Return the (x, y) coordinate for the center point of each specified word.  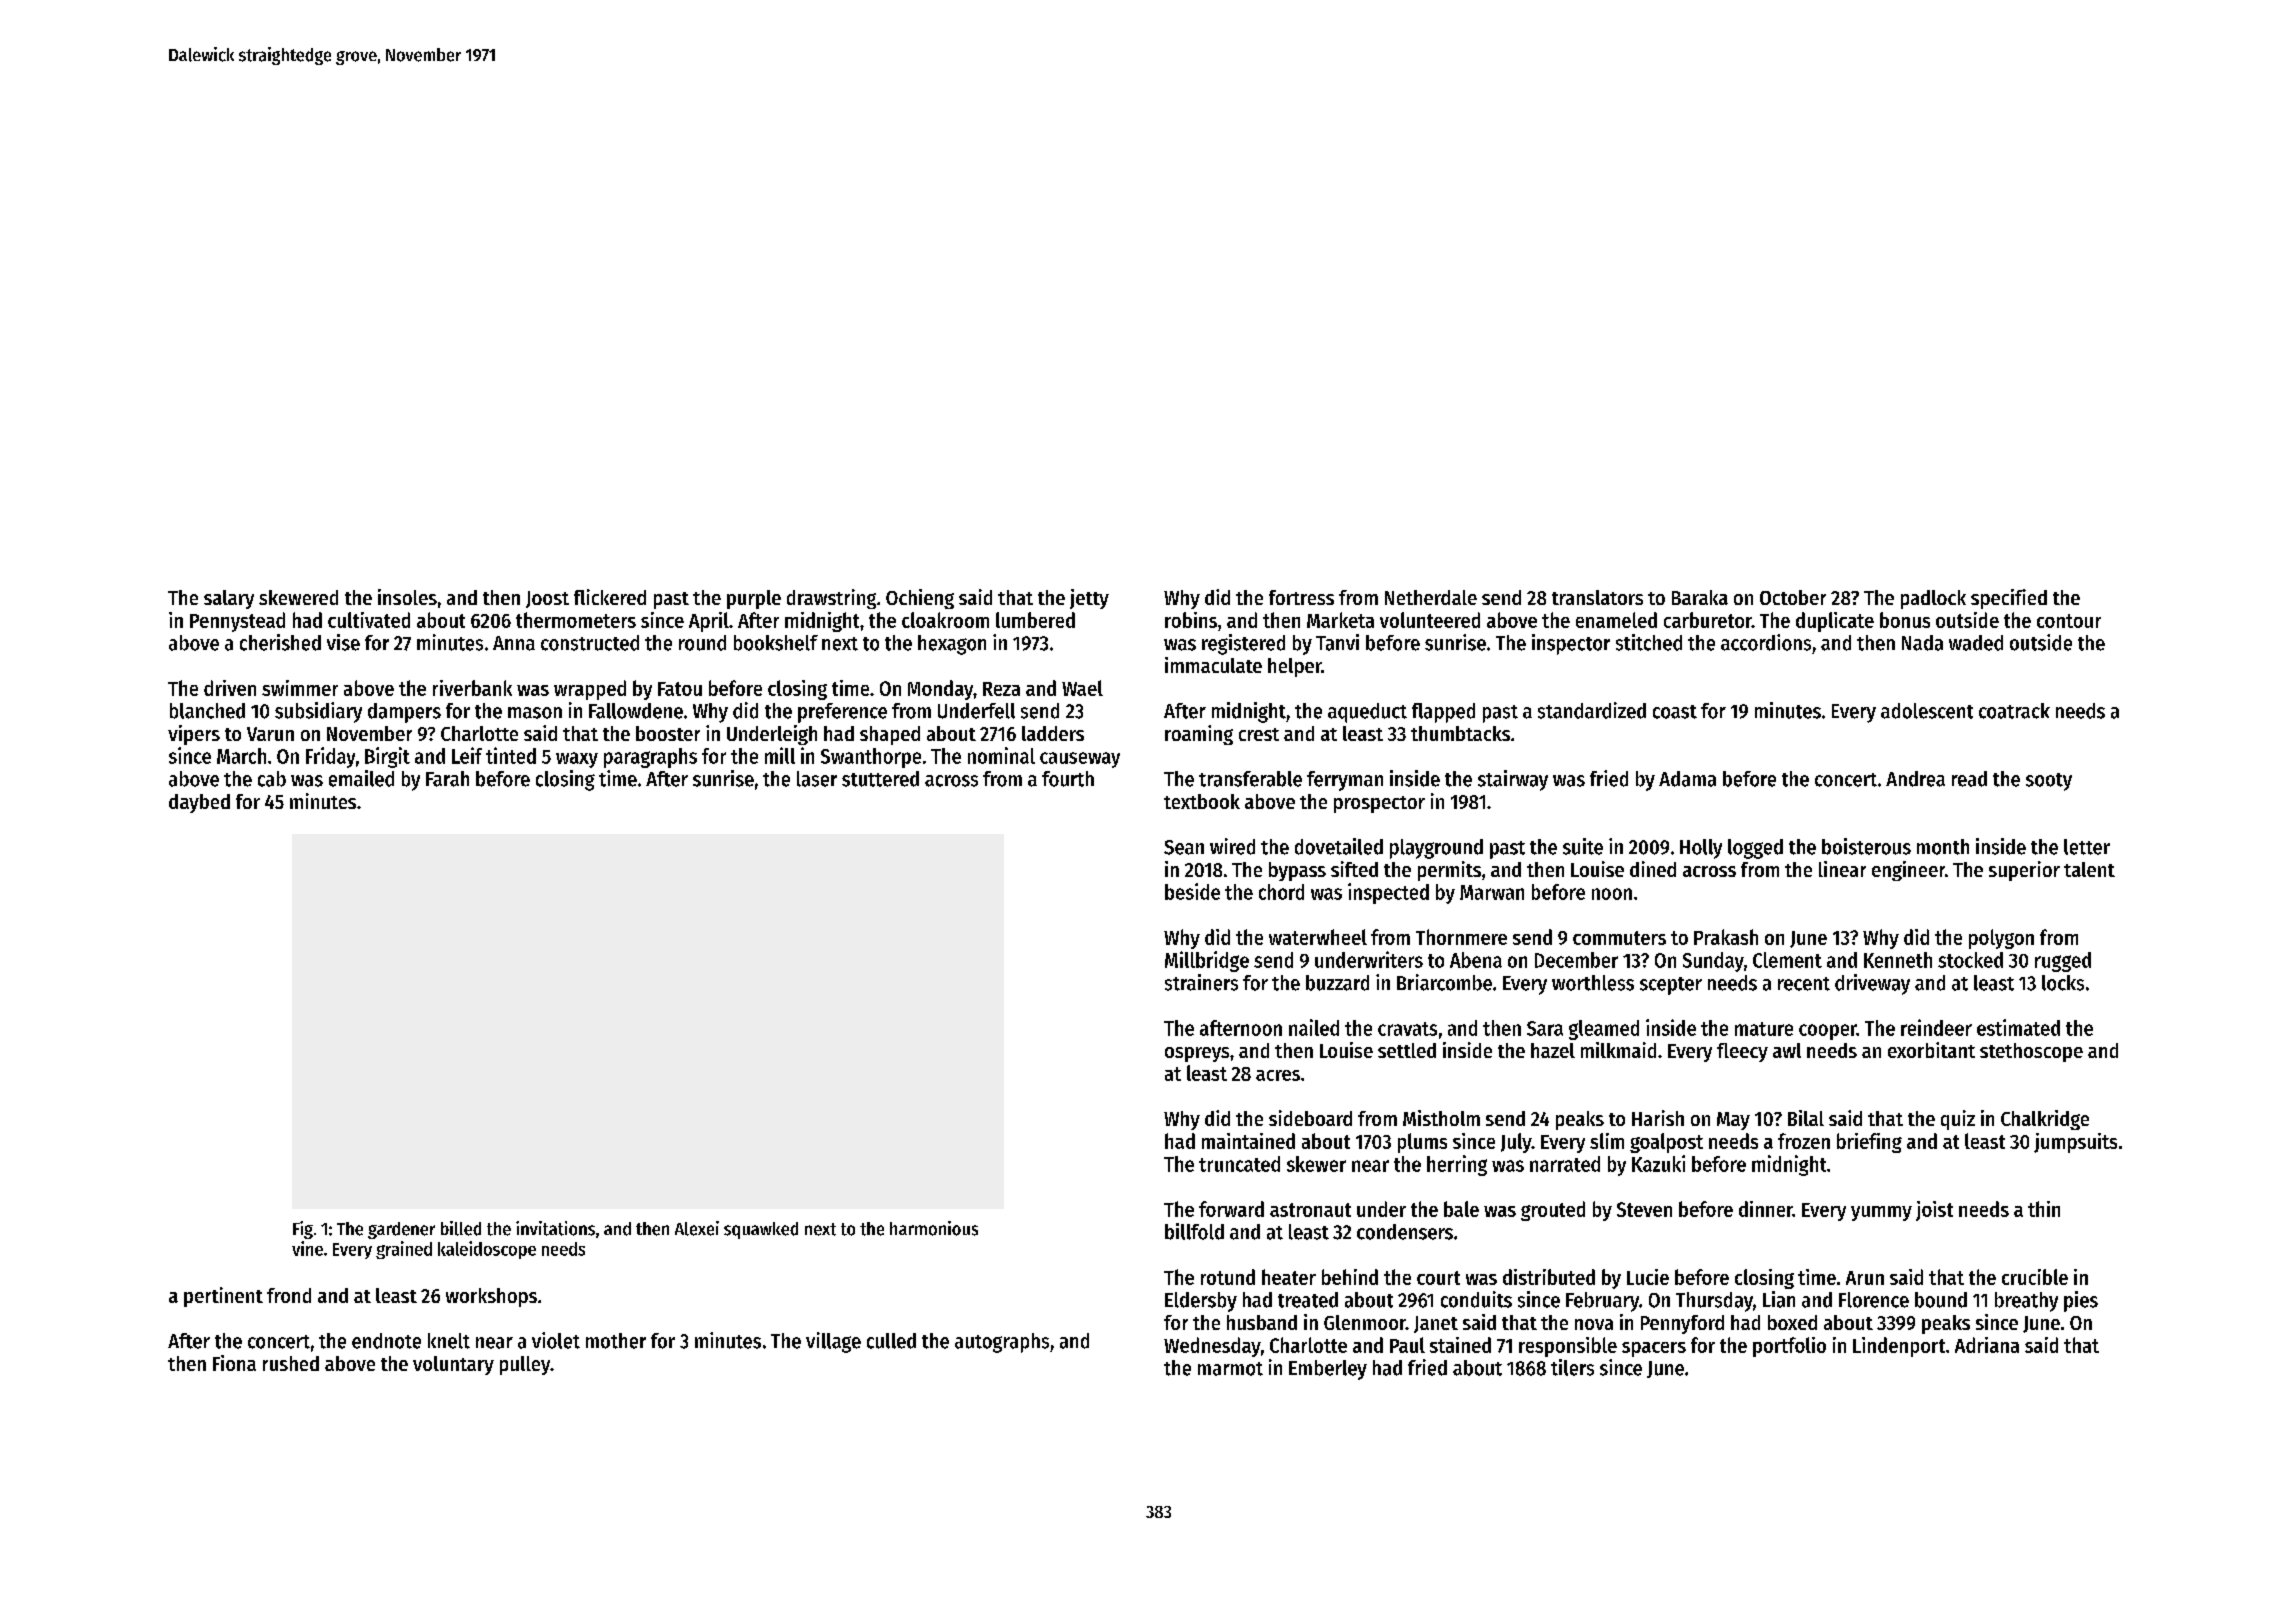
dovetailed (1339, 846)
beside (1192, 891)
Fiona (234, 1363)
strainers (1201, 982)
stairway (1513, 780)
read (1969, 779)
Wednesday (1212, 1347)
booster (668, 733)
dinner (1766, 1209)
